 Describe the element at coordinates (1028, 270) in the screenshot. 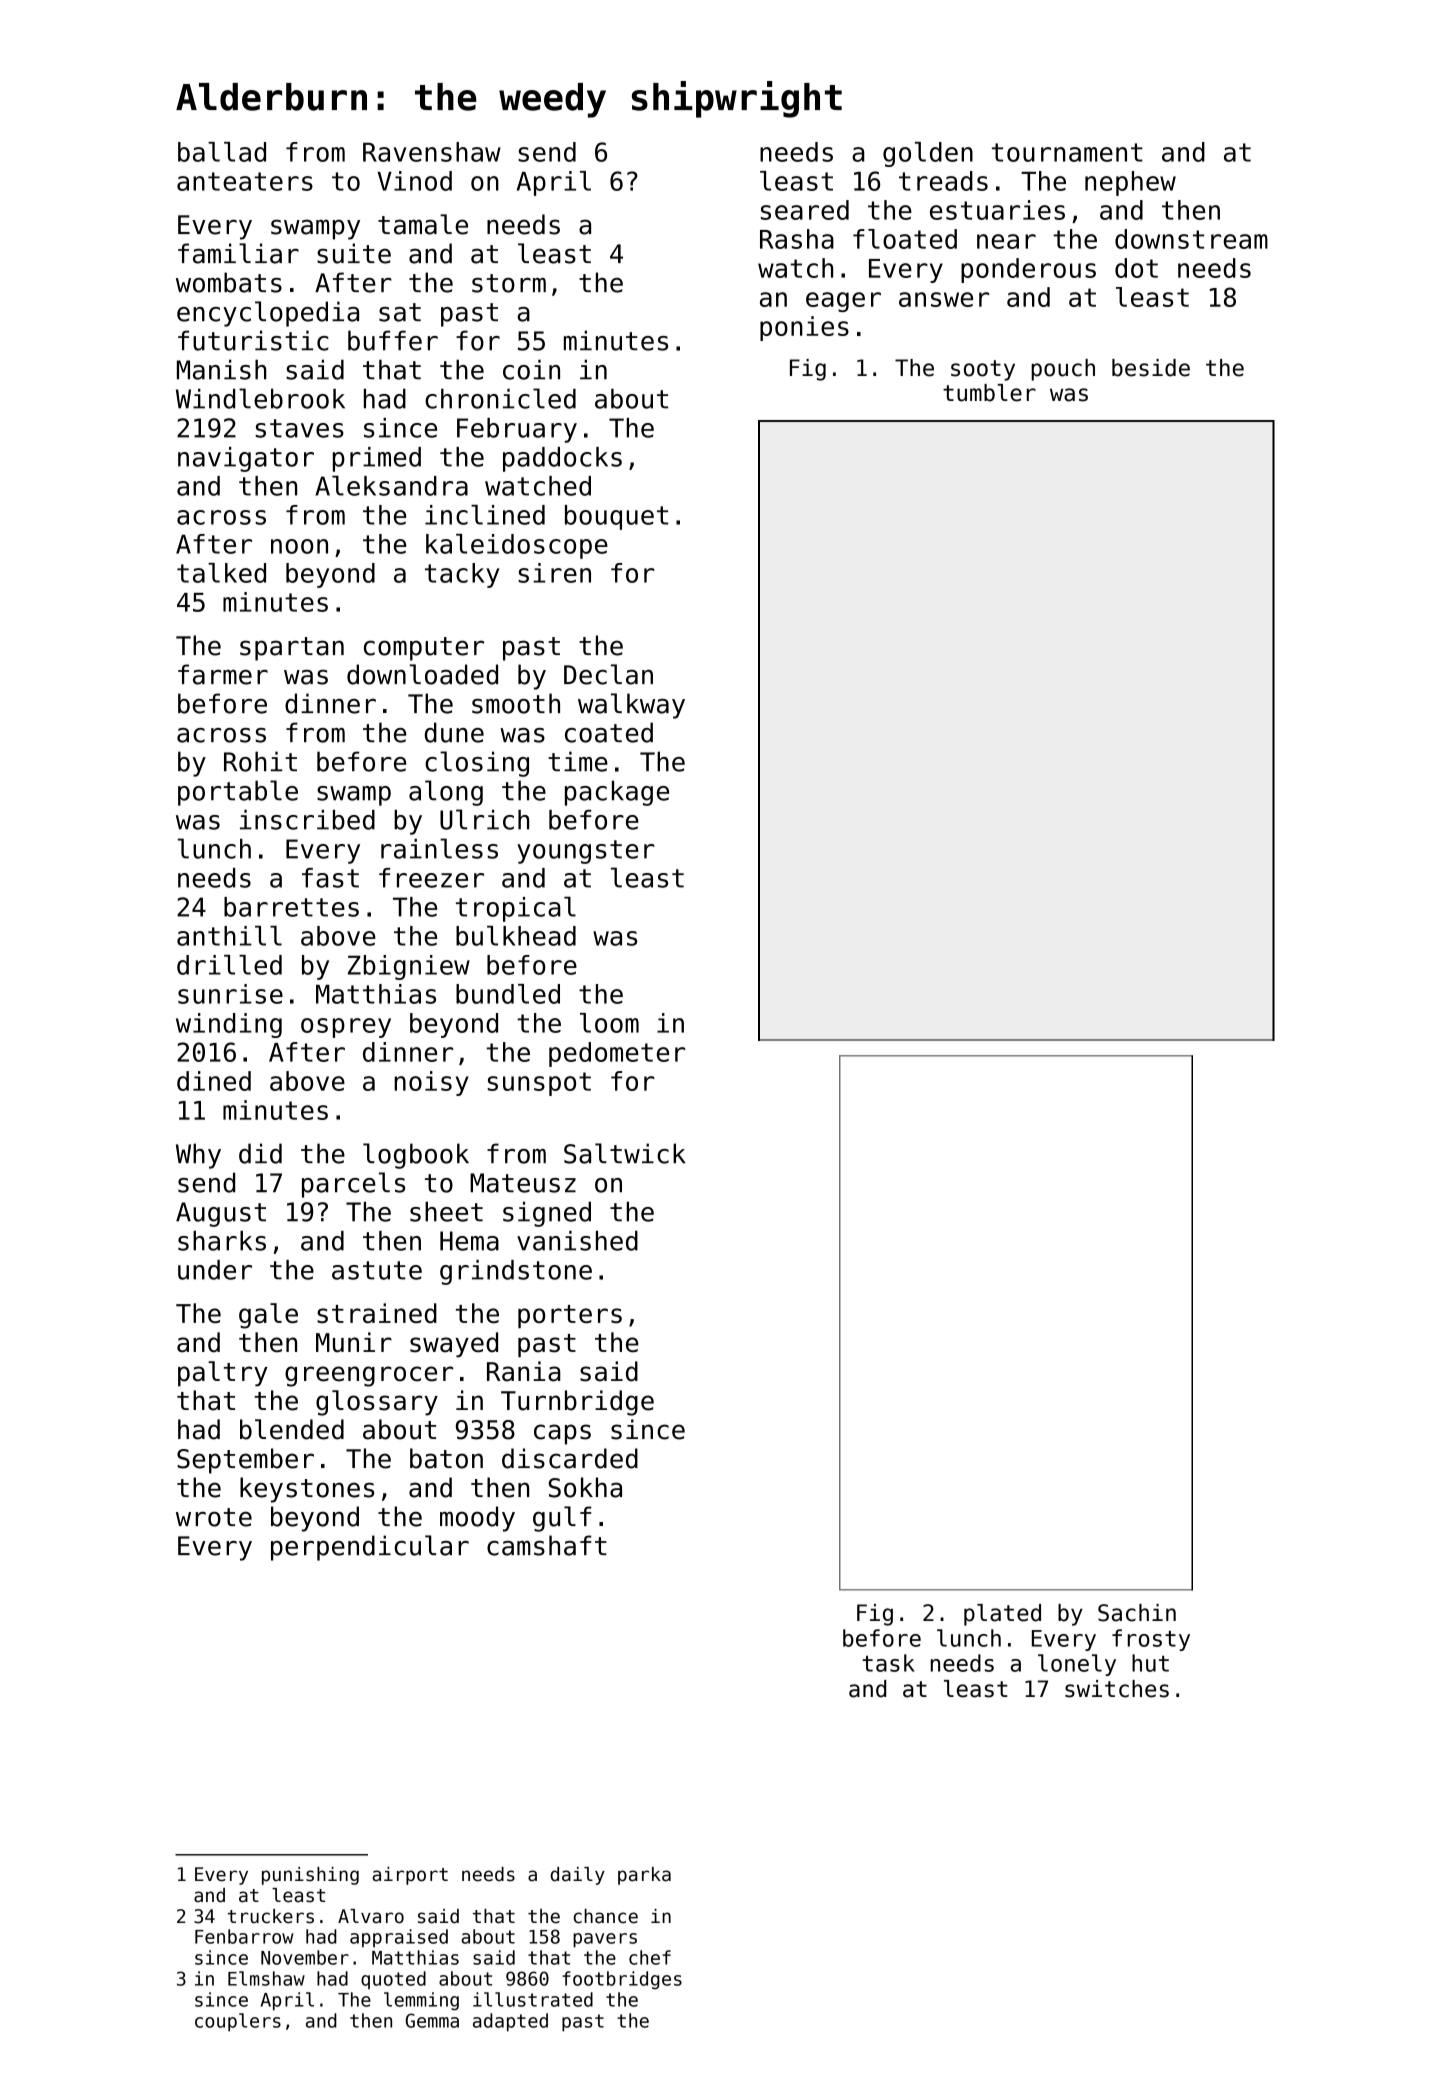

I see `ponderous` at that location.
